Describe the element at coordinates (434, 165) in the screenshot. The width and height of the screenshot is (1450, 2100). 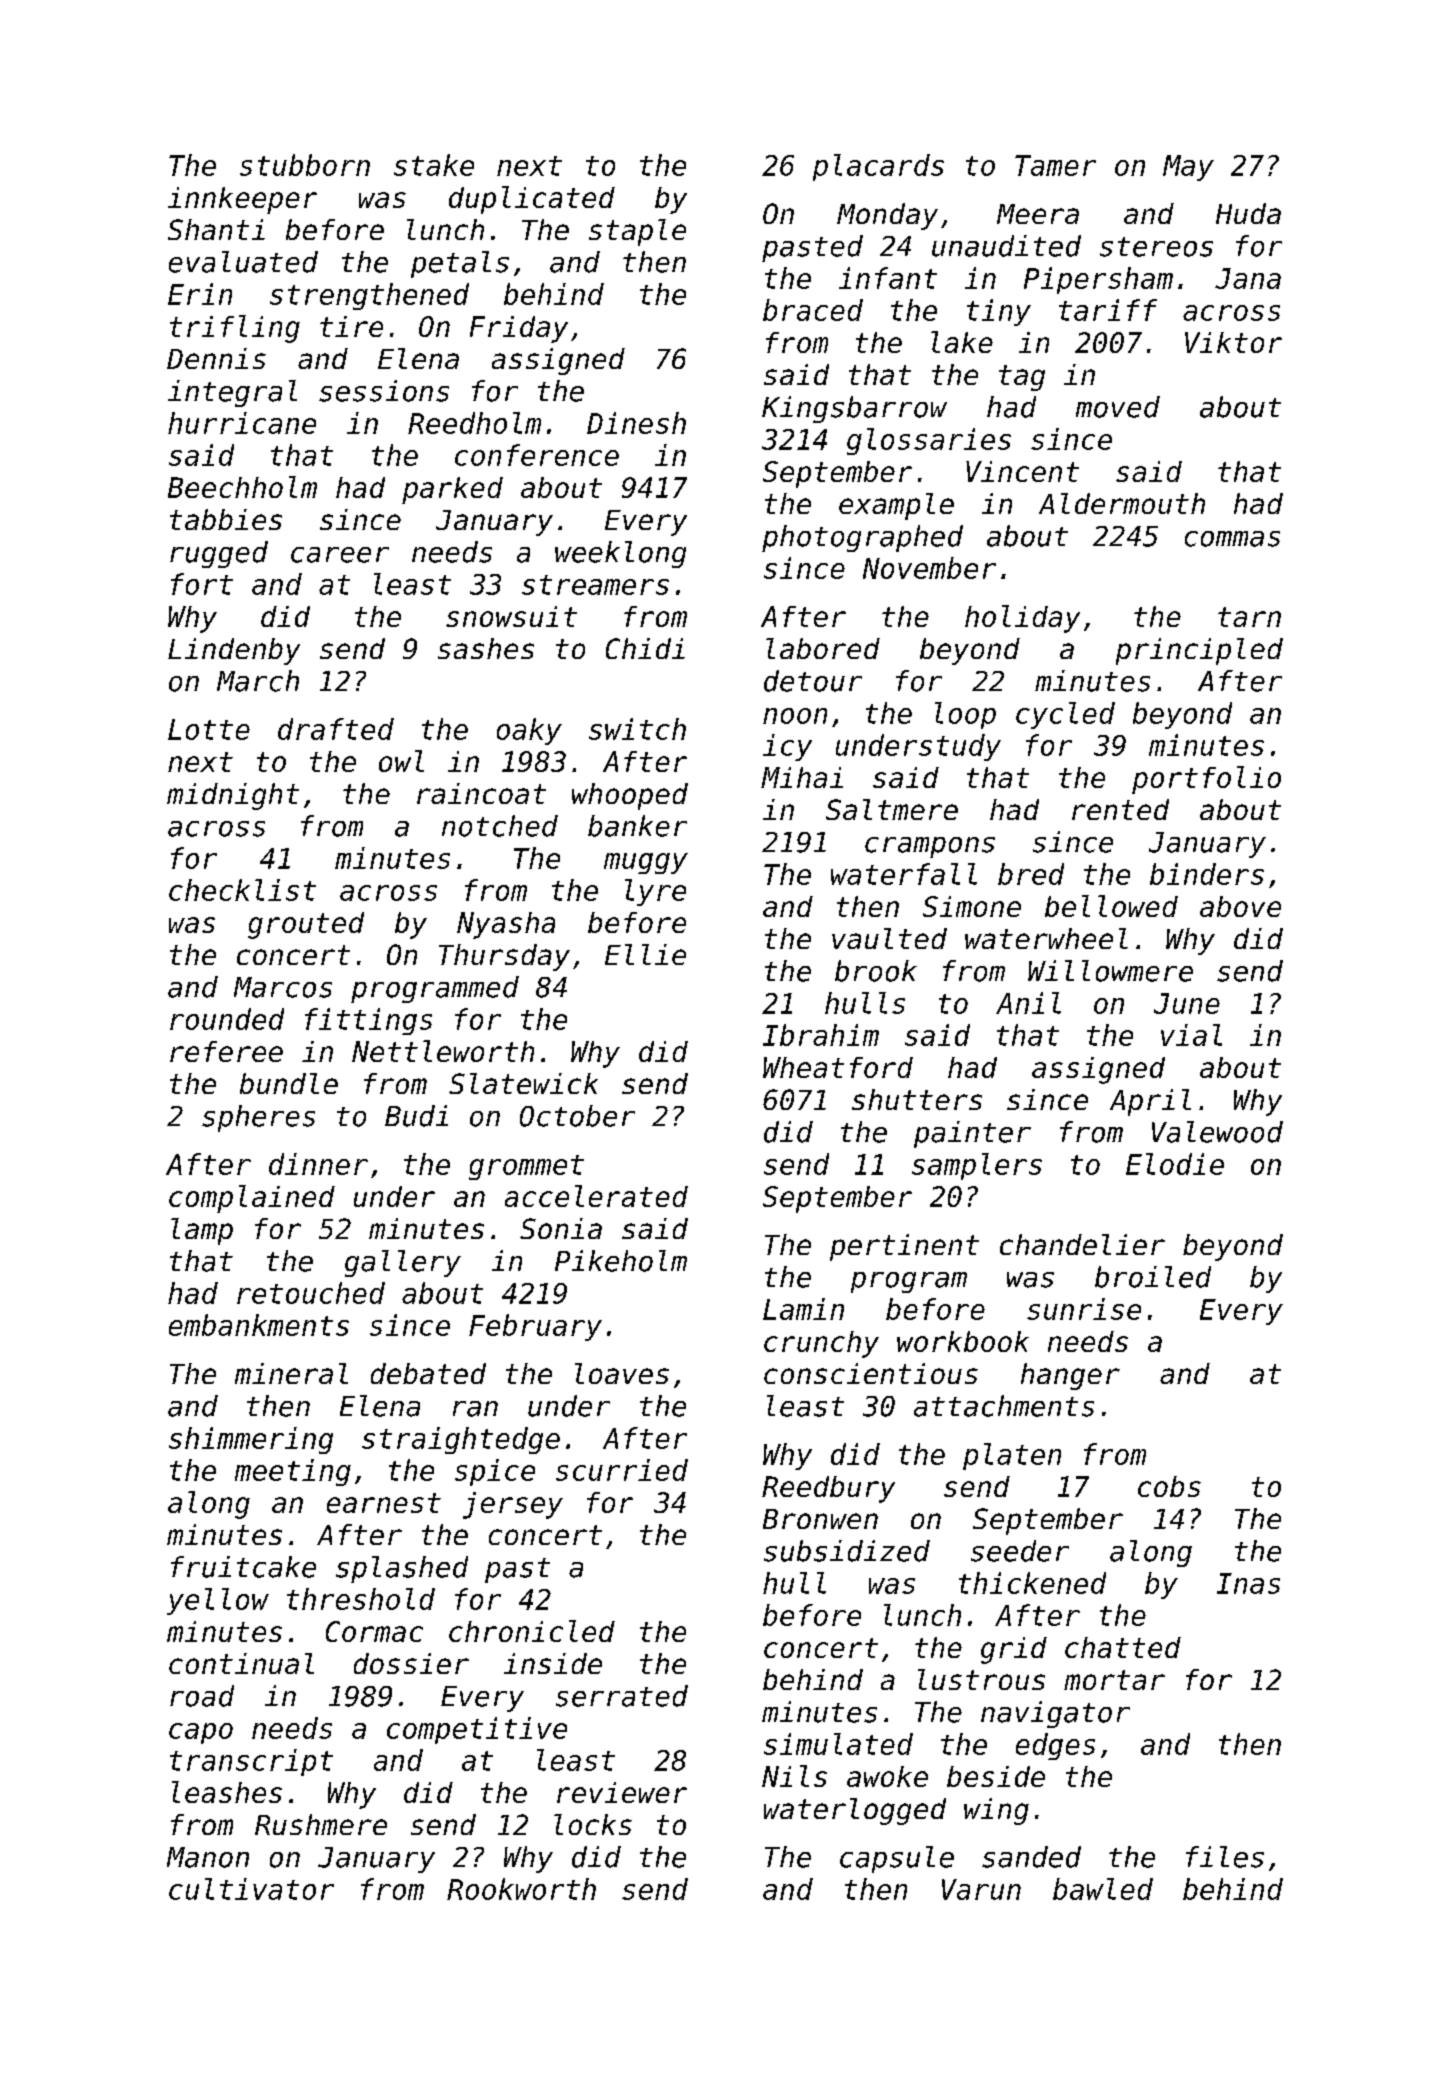
I see `stake` at that location.
